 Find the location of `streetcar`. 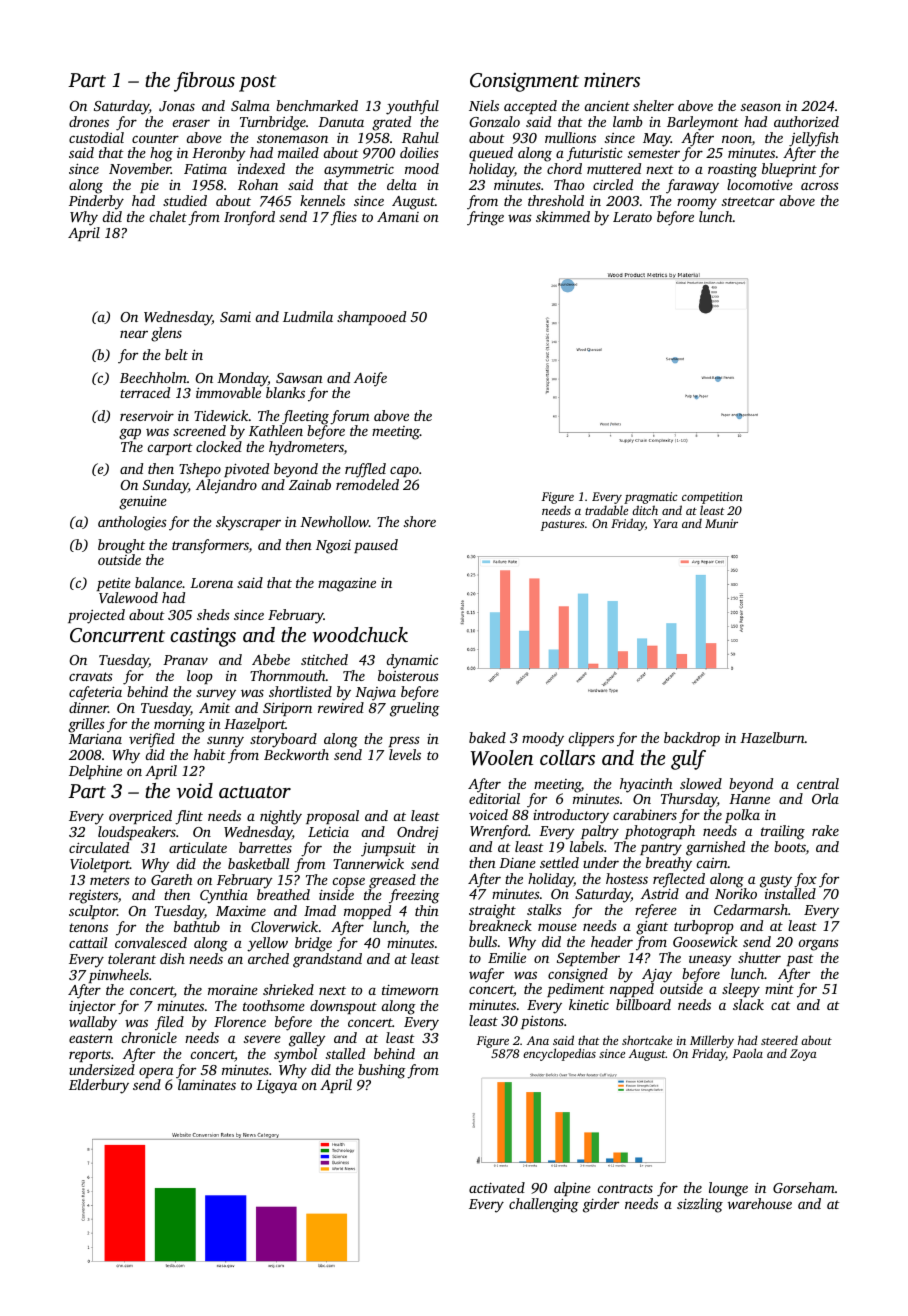

streetcar is located at coordinates (748, 201).
